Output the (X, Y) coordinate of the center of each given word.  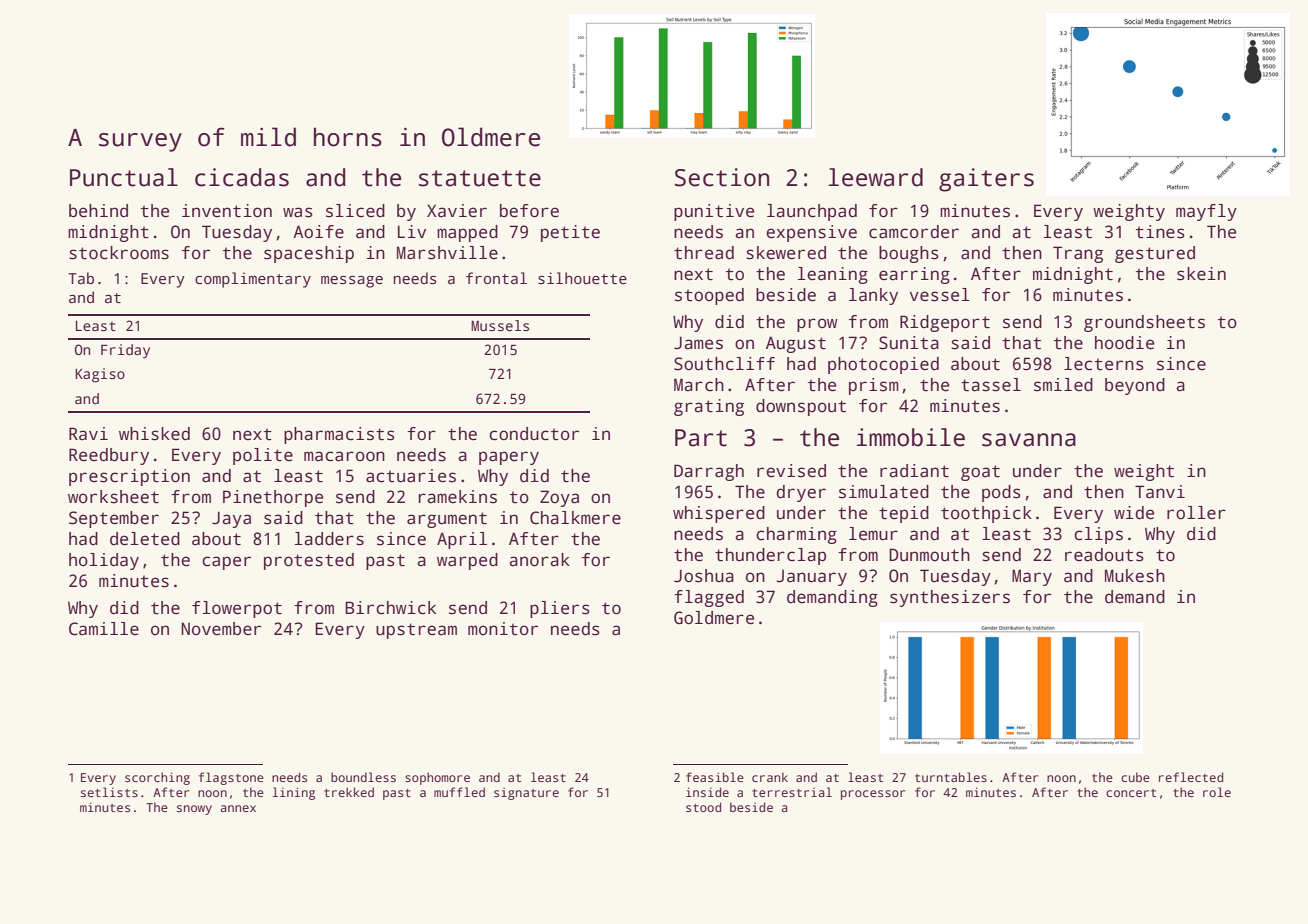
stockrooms (119, 253)
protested (309, 561)
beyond (1135, 386)
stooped (709, 296)
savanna (1029, 440)
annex (238, 808)
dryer (801, 493)
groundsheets (1144, 323)
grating (709, 407)
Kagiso (100, 375)
